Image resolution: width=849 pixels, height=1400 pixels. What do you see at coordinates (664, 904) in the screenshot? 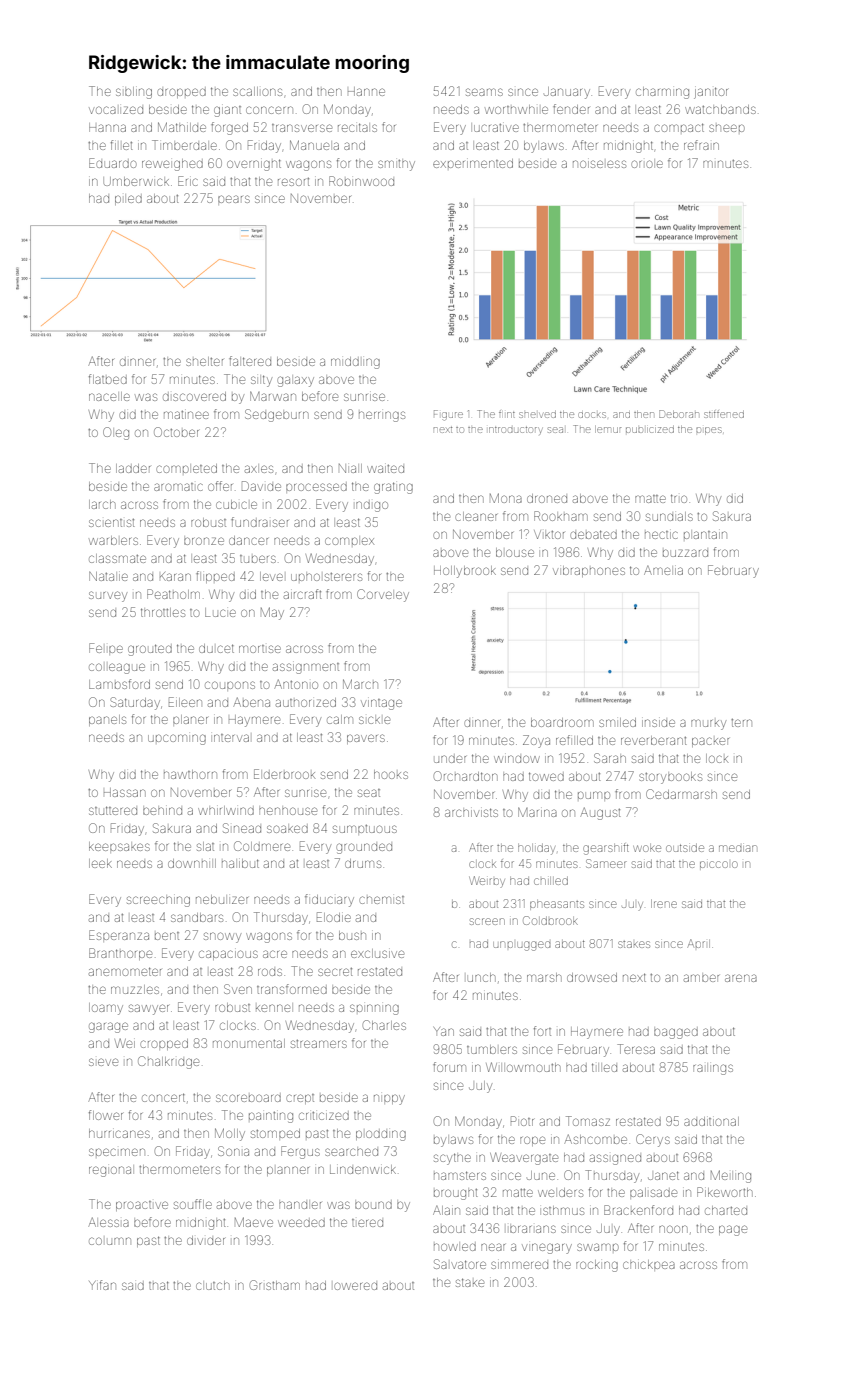
I see `Irene` at bounding box center [664, 904].
